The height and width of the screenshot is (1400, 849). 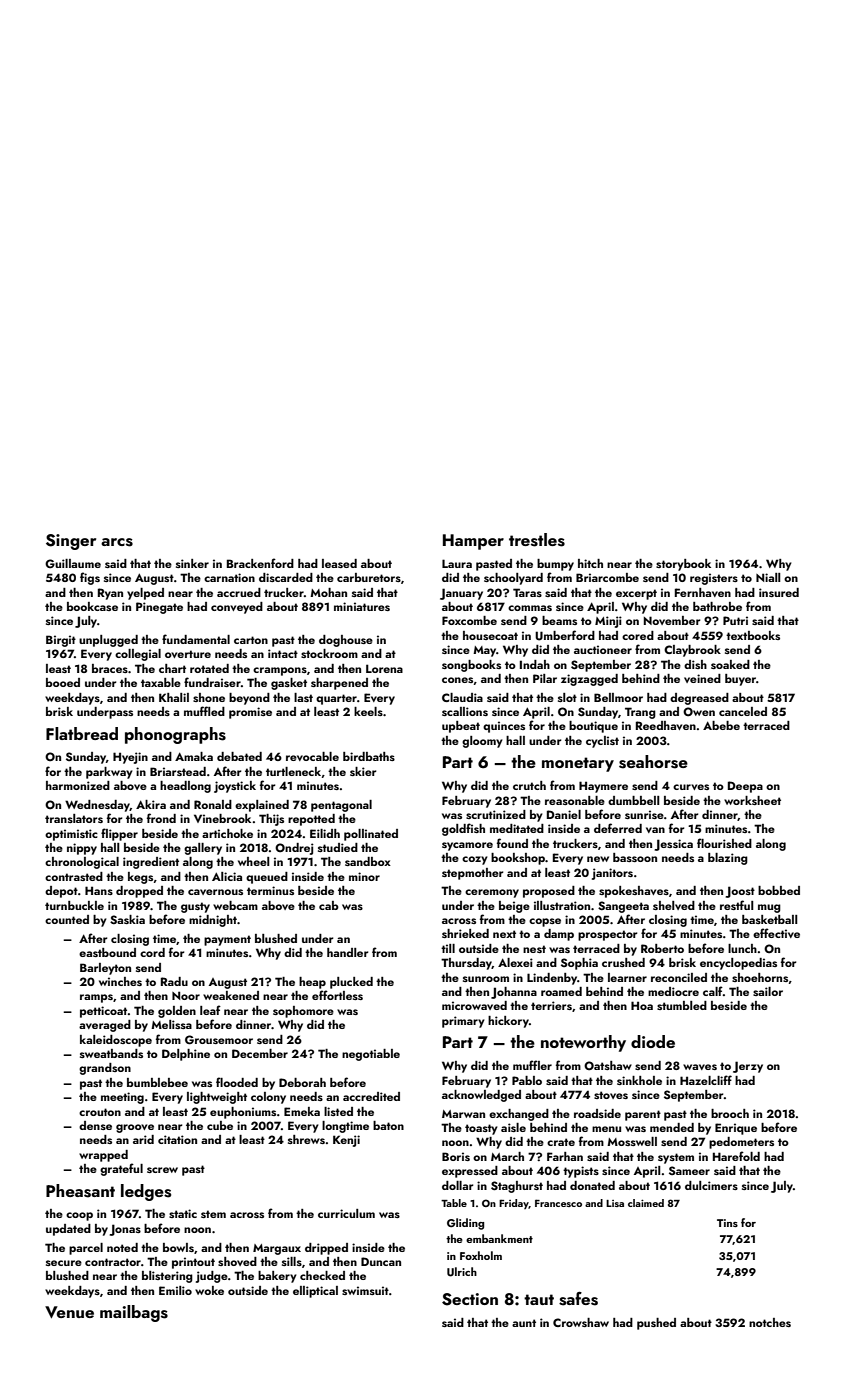 What do you see at coordinates (337, 995) in the screenshot?
I see `effortless` at bounding box center [337, 995].
